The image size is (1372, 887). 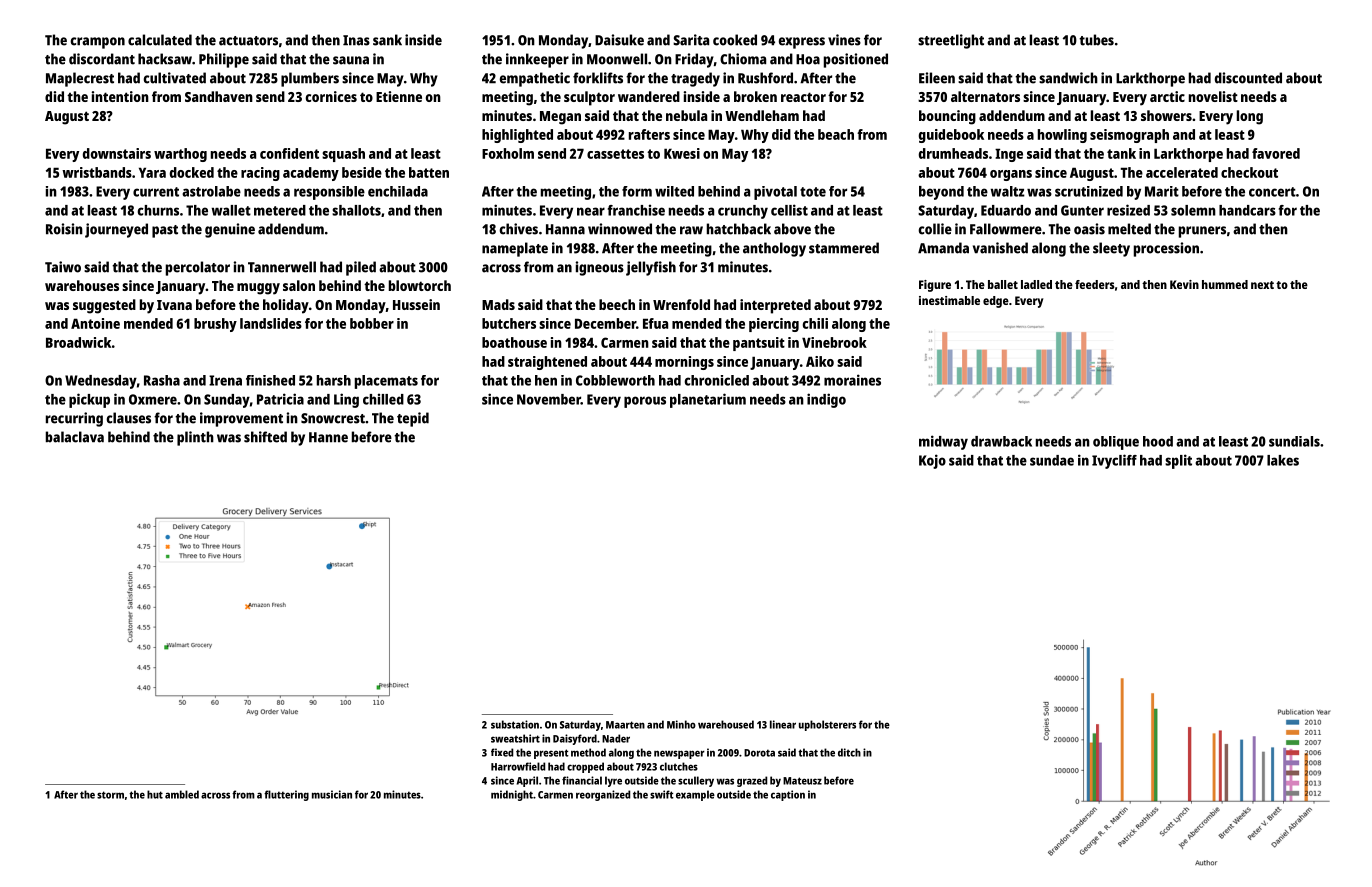 I want to click on chives, so click(x=518, y=229).
